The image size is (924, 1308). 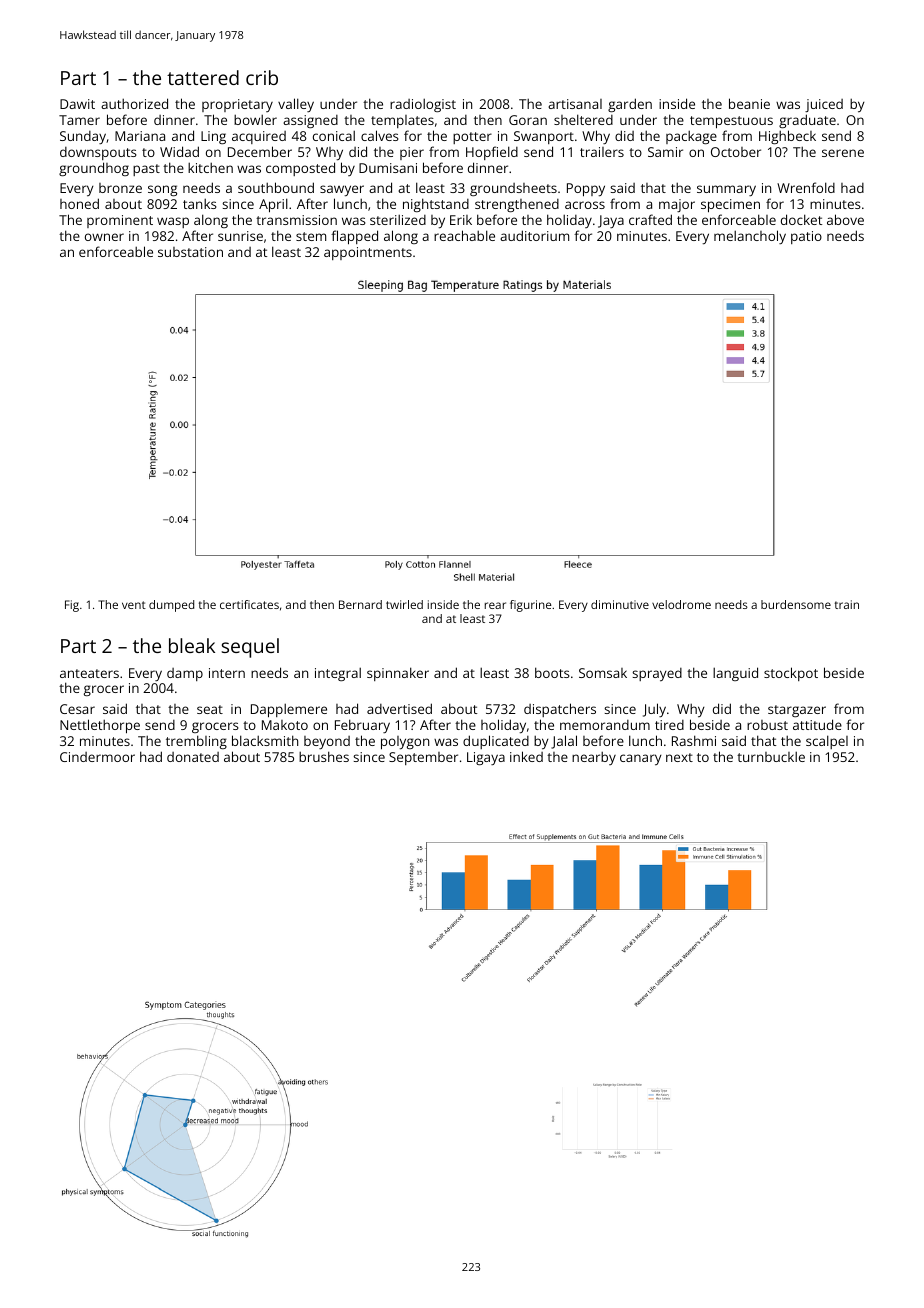 I want to click on vent, so click(x=134, y=605).
